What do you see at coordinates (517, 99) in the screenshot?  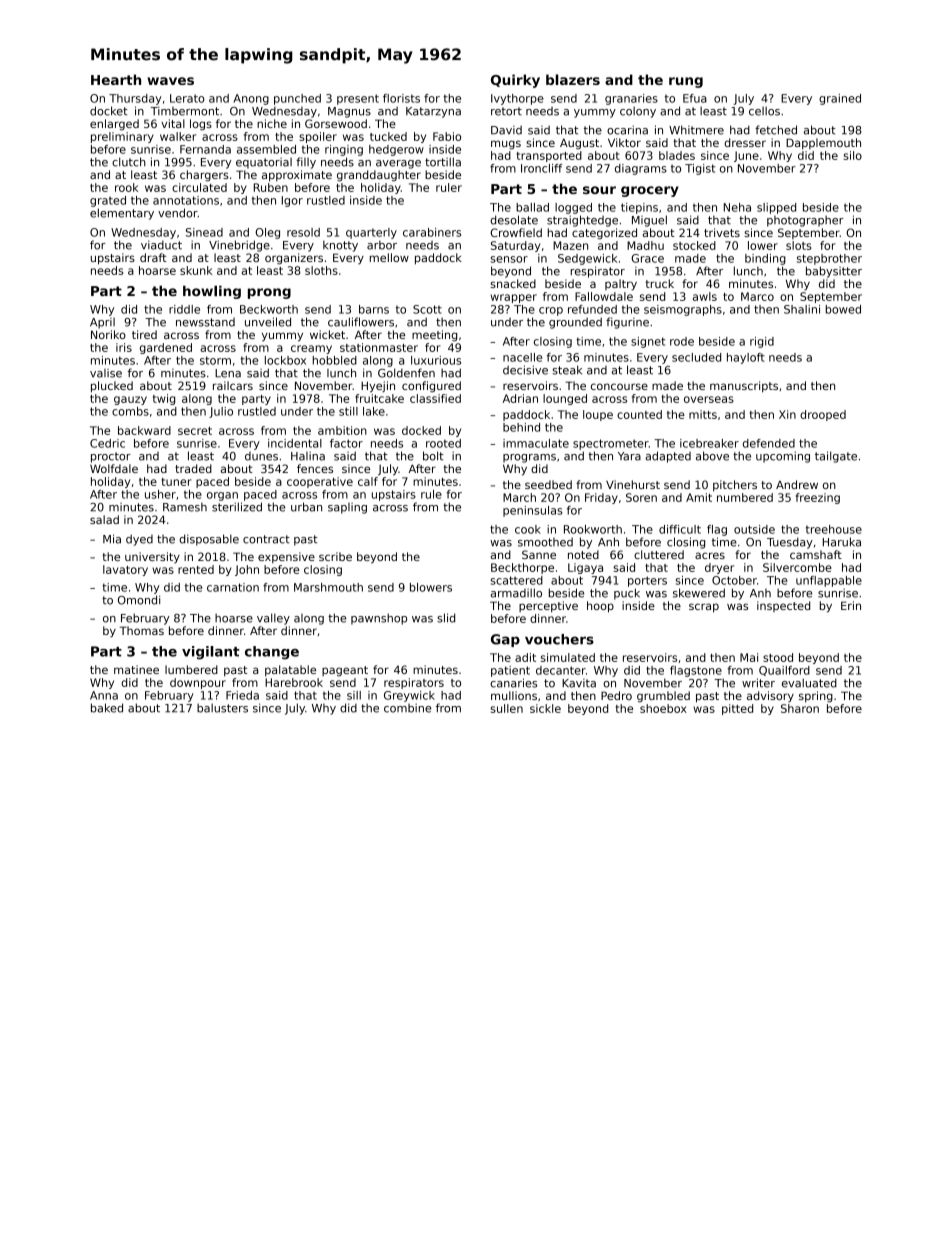 I see `Ivythorpe` at bounding box center [517, 99].
